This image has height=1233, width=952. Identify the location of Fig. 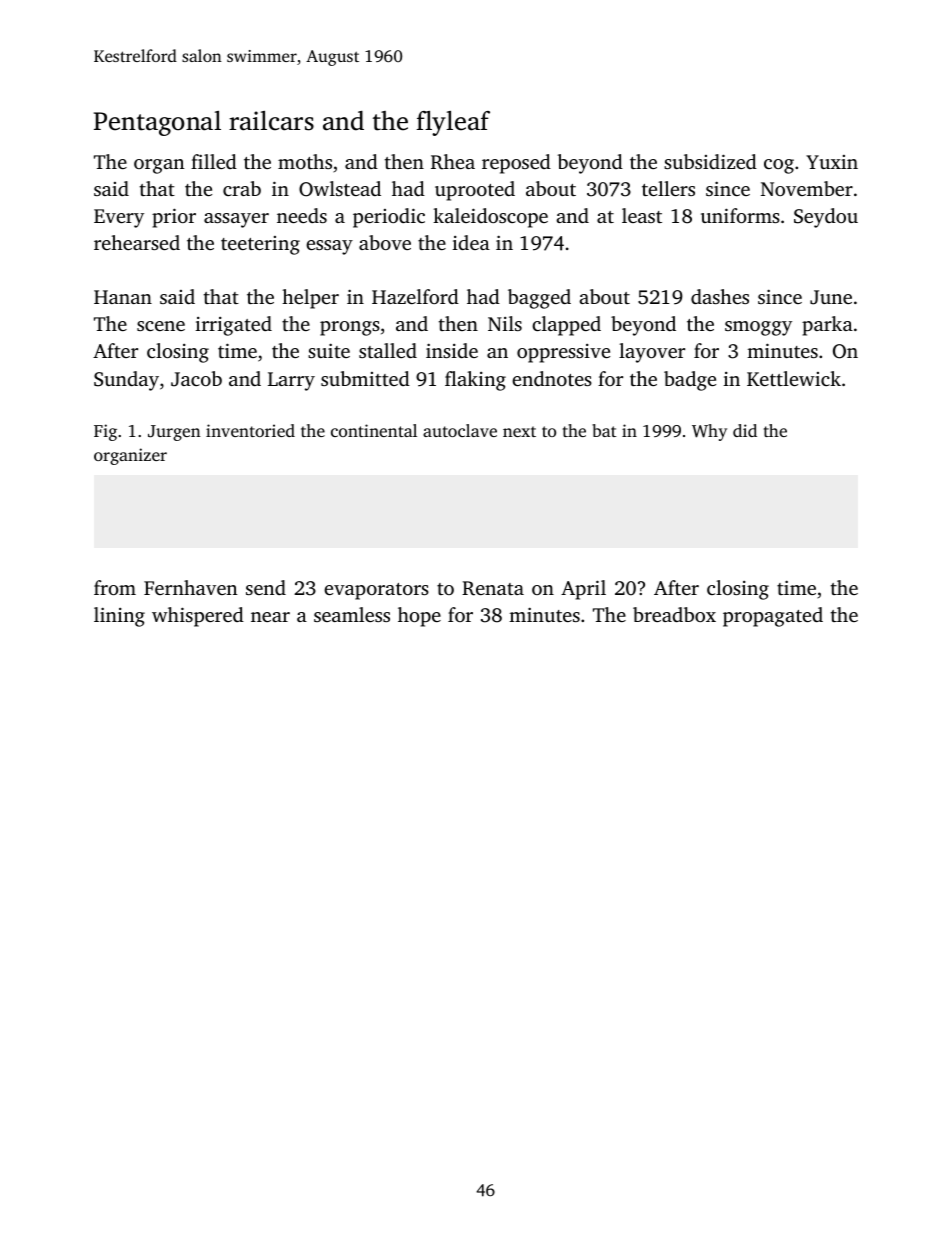
(105, 432).
